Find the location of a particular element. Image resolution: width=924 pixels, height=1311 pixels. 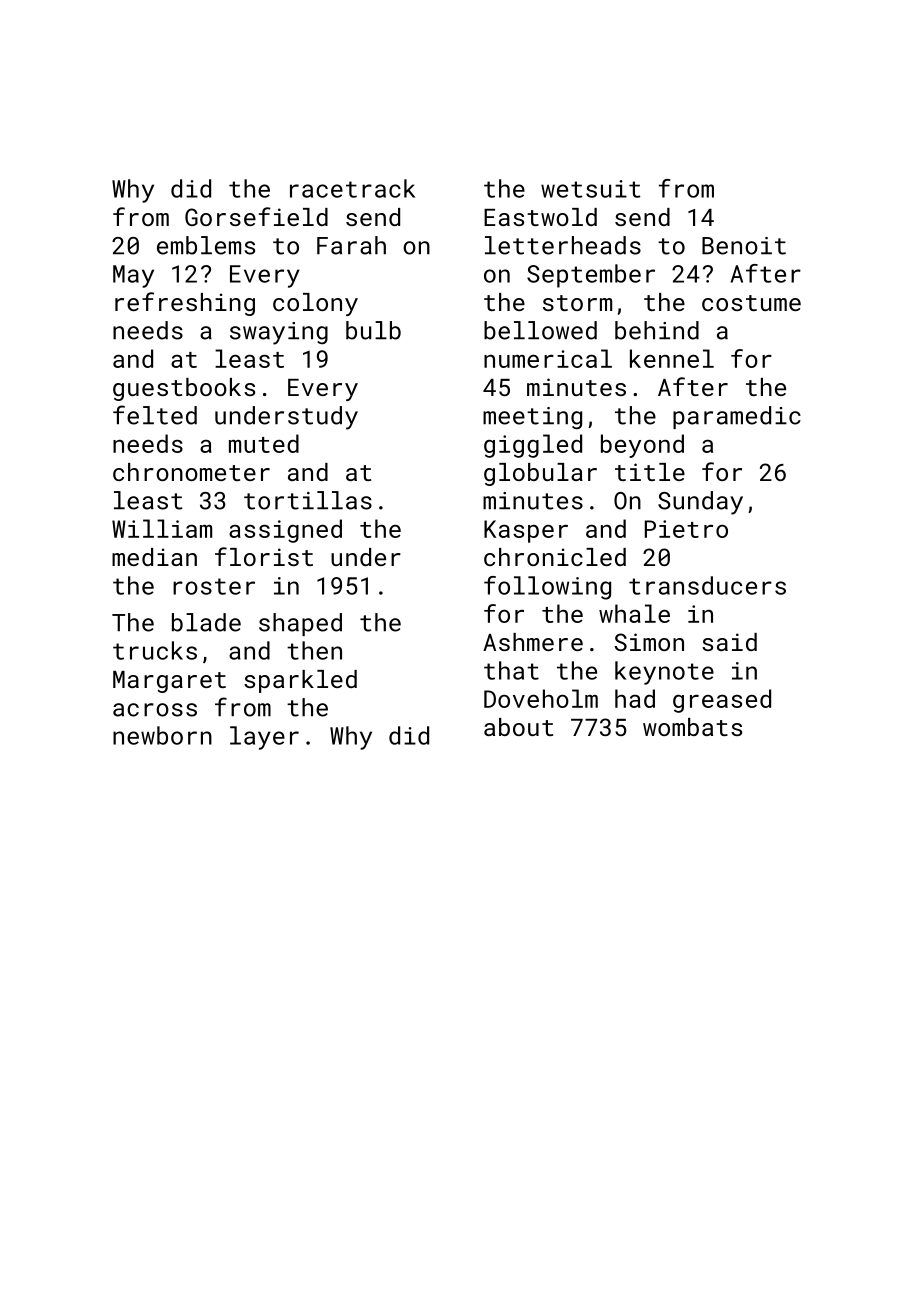

September is located at coordinates (591, 276).
